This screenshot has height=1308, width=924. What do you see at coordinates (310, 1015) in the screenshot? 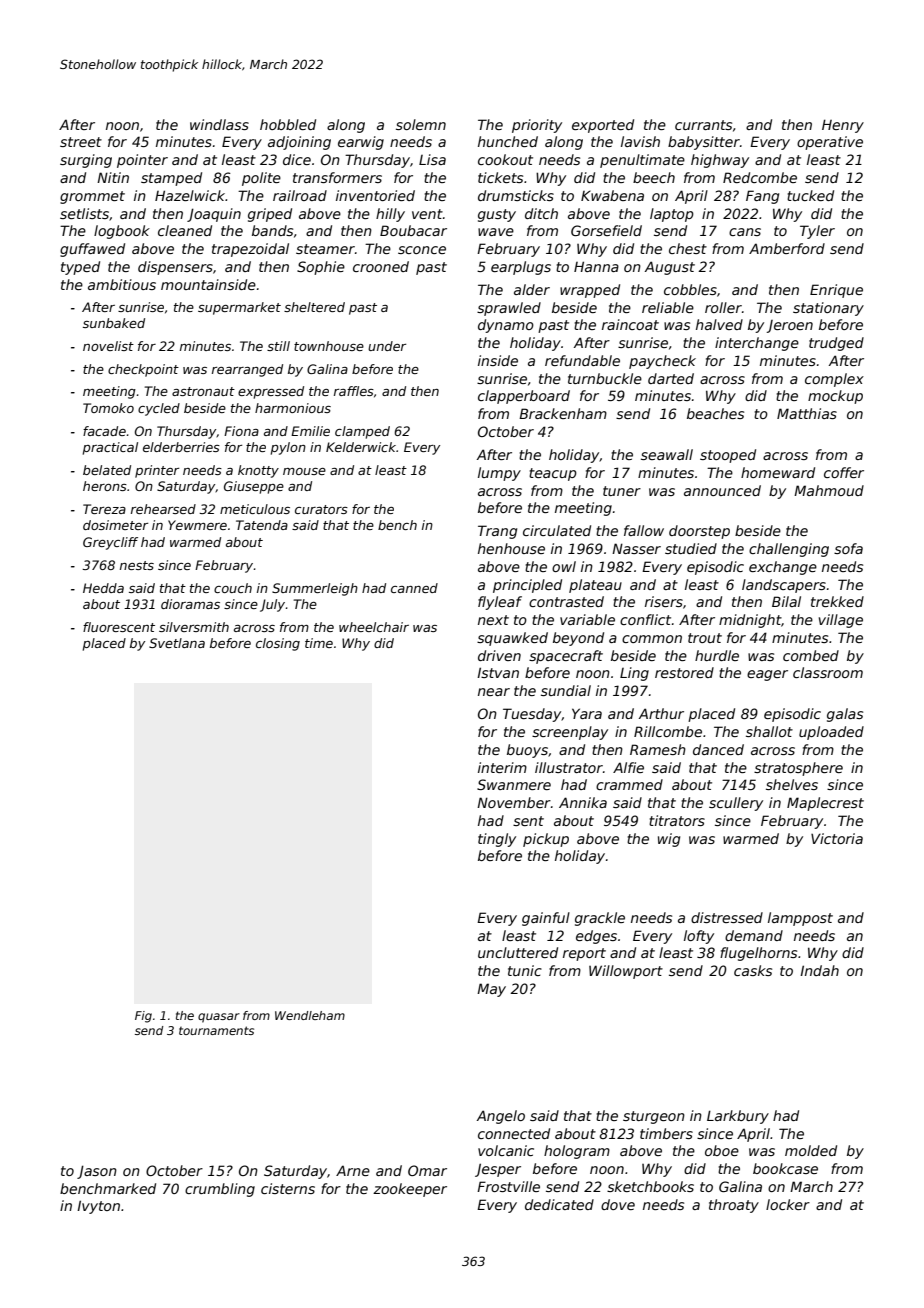
I see `Wendleham` at bounding box center [310, 1015].
